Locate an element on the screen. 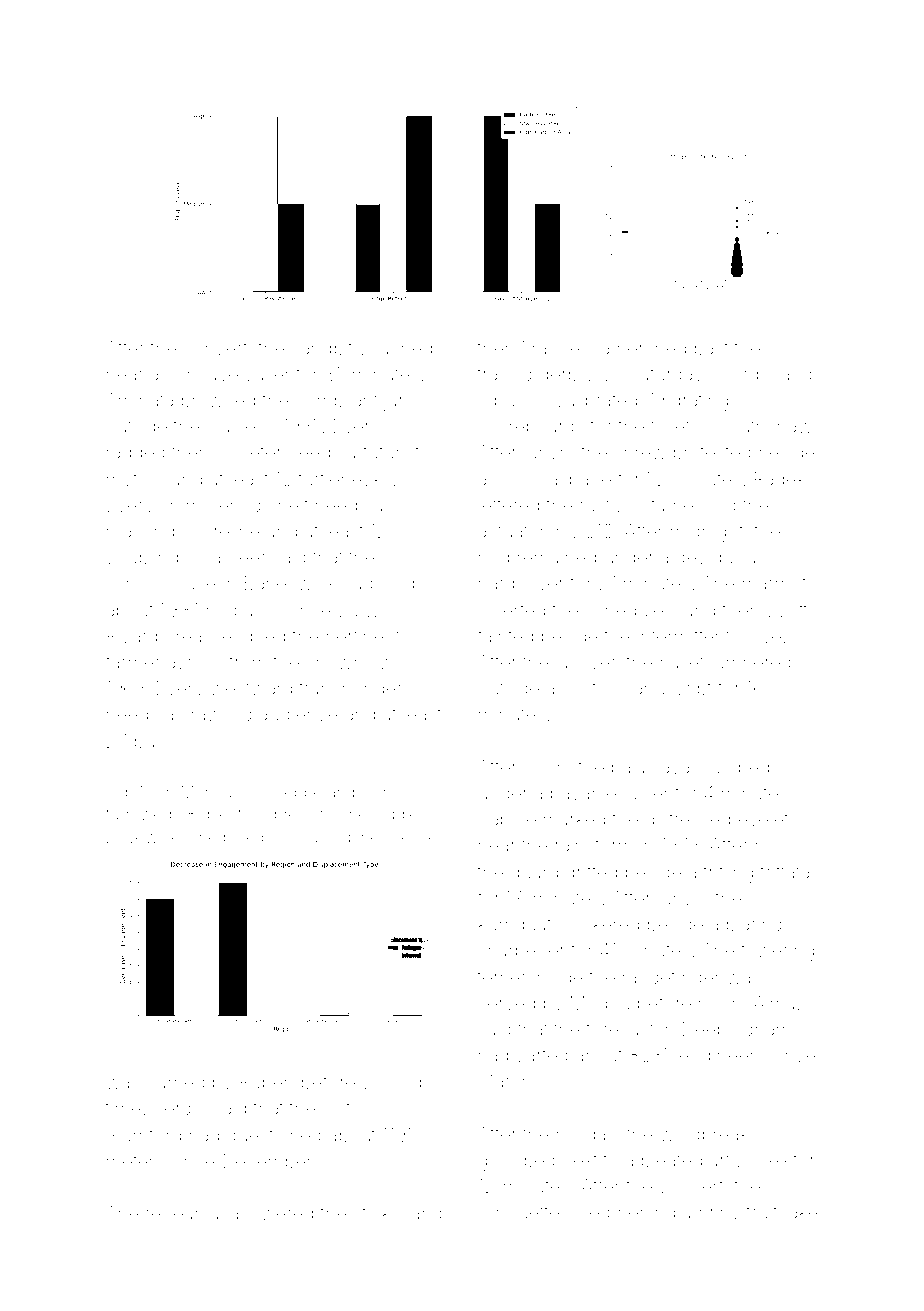  buns is located at coordinates (155, 741).
